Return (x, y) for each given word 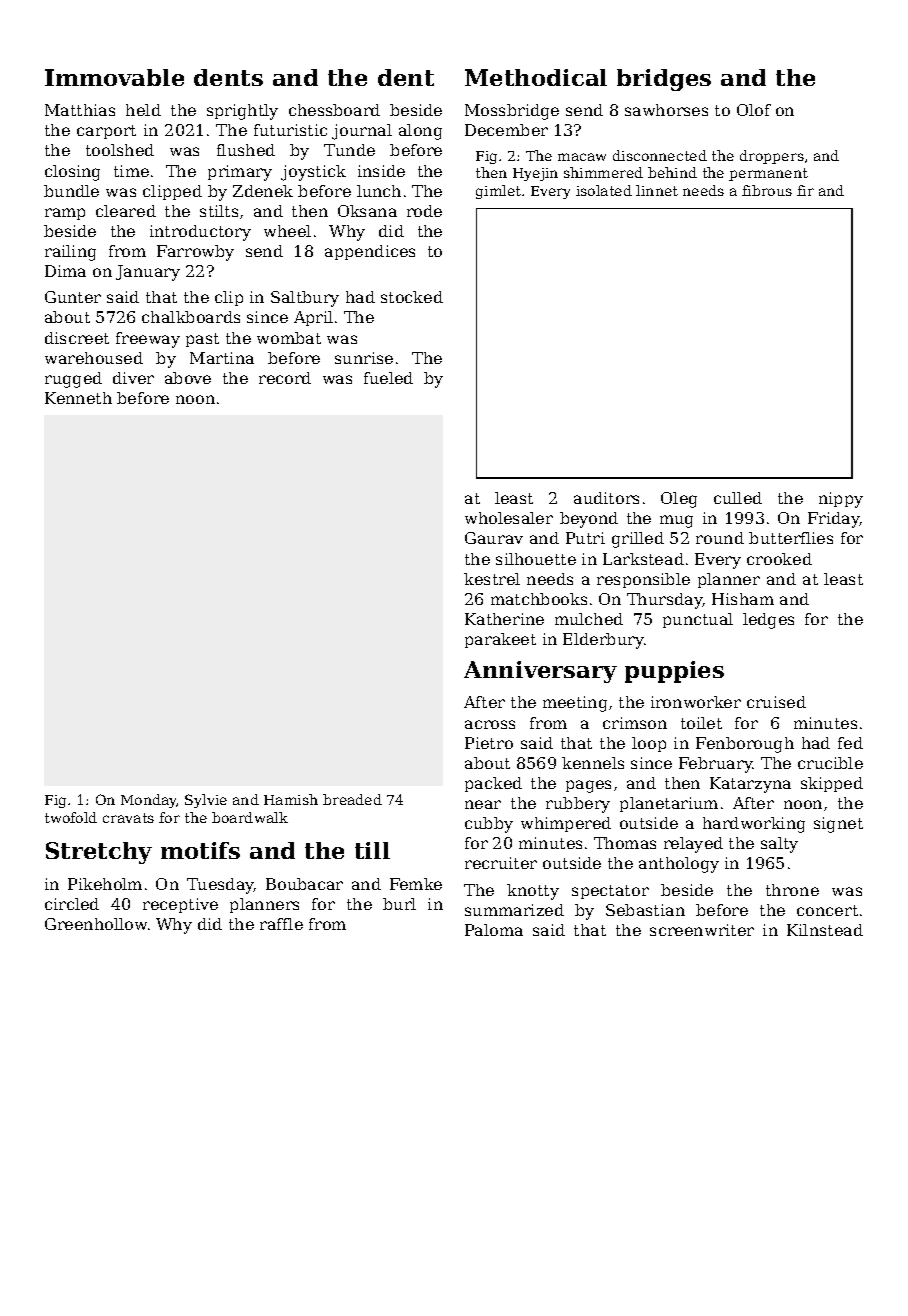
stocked (412, 297)
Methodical (536, 77)
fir (805, 190)
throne (792, 890)
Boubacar (304, 884)
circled (72, 904)
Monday (149, 801)
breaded (352, 799)
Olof (754, 110)
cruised (776, 702)
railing (70, 253)
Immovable (114, 77)
